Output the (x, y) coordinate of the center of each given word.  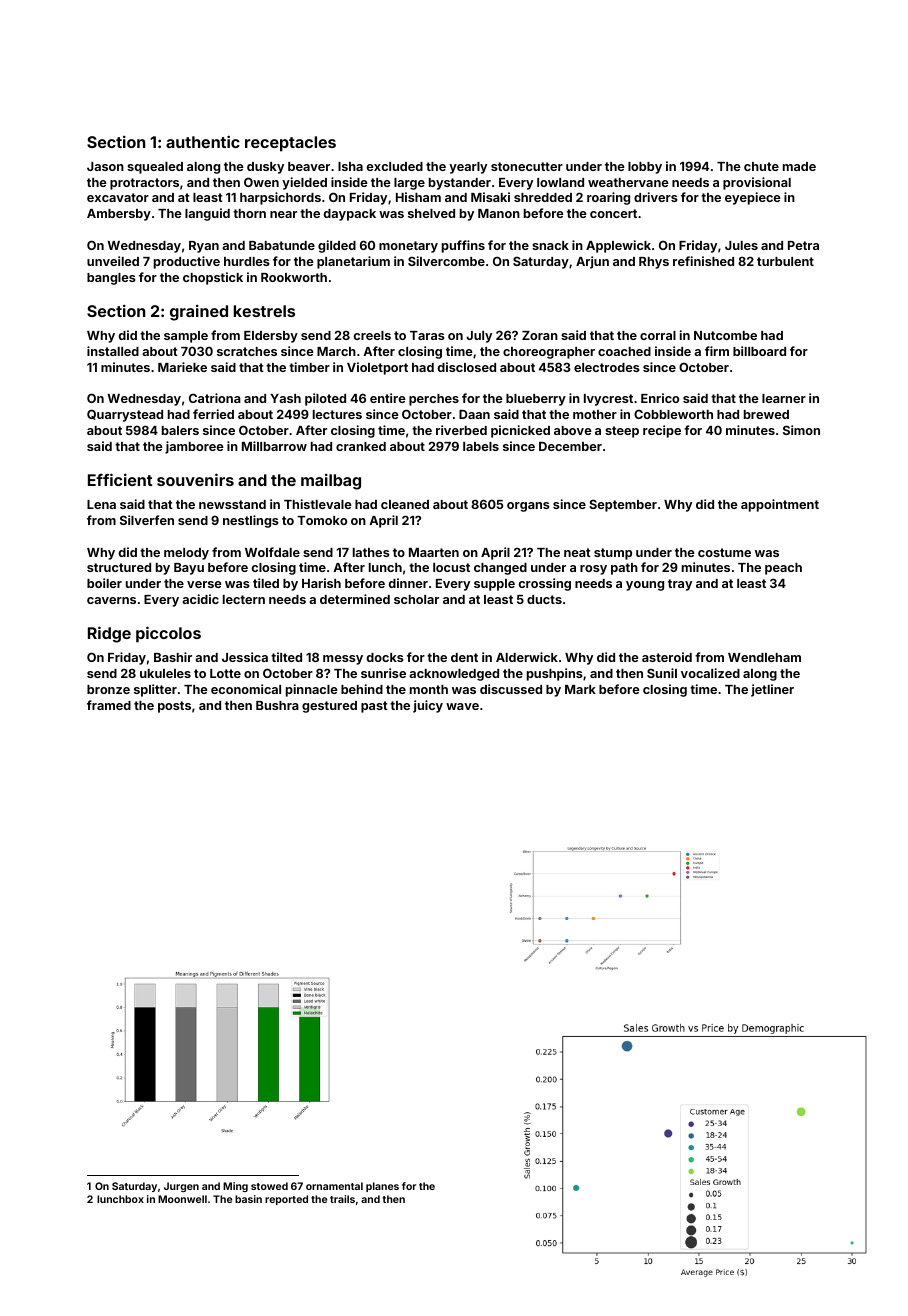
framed (109, 705)
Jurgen (181, 1187)
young (645, 586)
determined (355, 599)
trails (342, 1199)
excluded (395, 166)
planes (382, 1187)
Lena (101, 504)
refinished (703, 261)
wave (462, 706)
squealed (155, 168)
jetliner (772, 690)
